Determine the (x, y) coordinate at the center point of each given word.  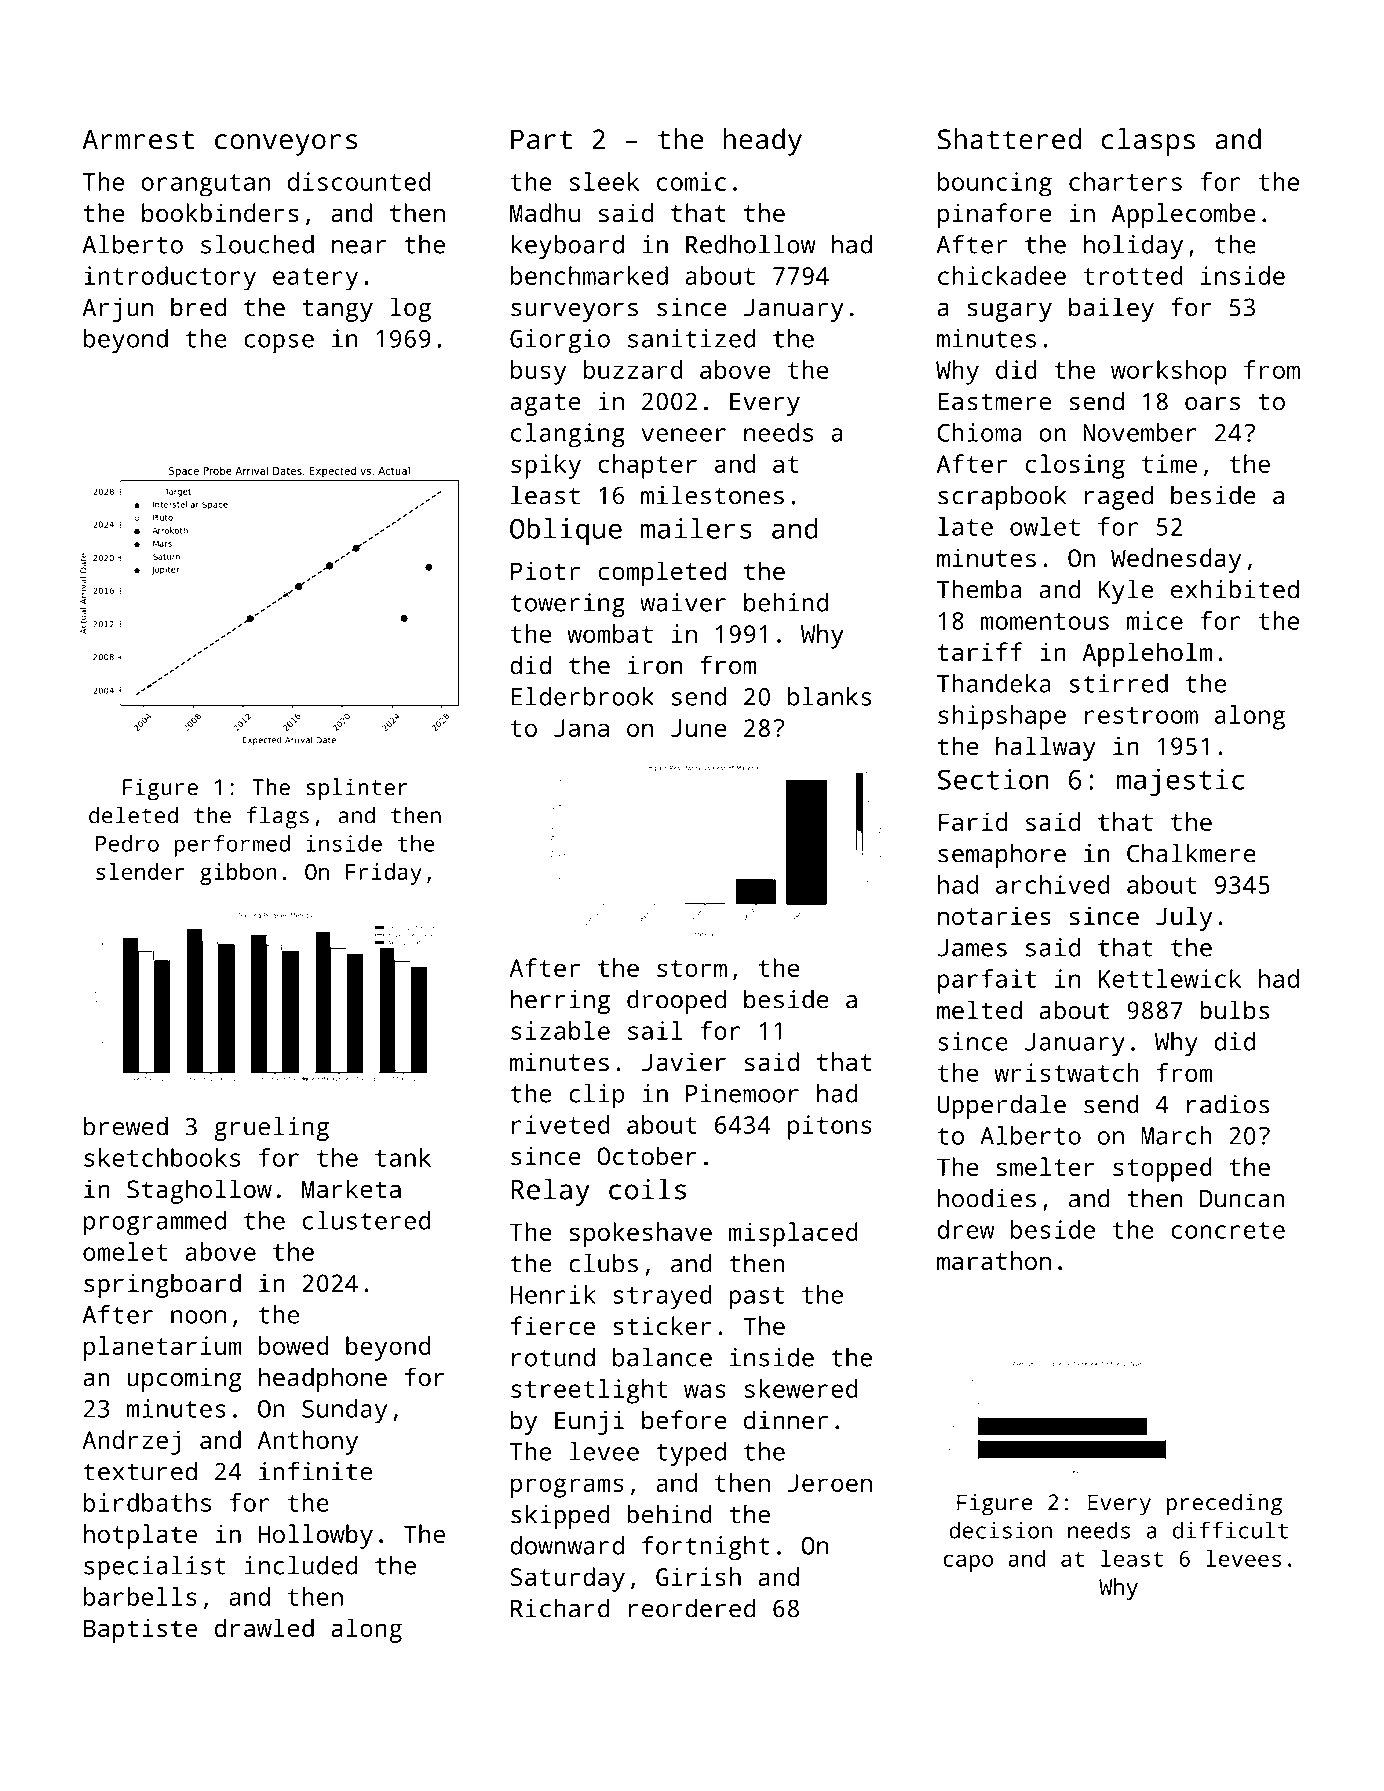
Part (541, 139)
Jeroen (830, 1483)
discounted (359, 181)
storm (692, 968)
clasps (1148, 142)
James (972, 948)
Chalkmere (1191, 853)
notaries (994, 915)
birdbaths (147, 1502)
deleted (133, 815)
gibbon (238, 874)
